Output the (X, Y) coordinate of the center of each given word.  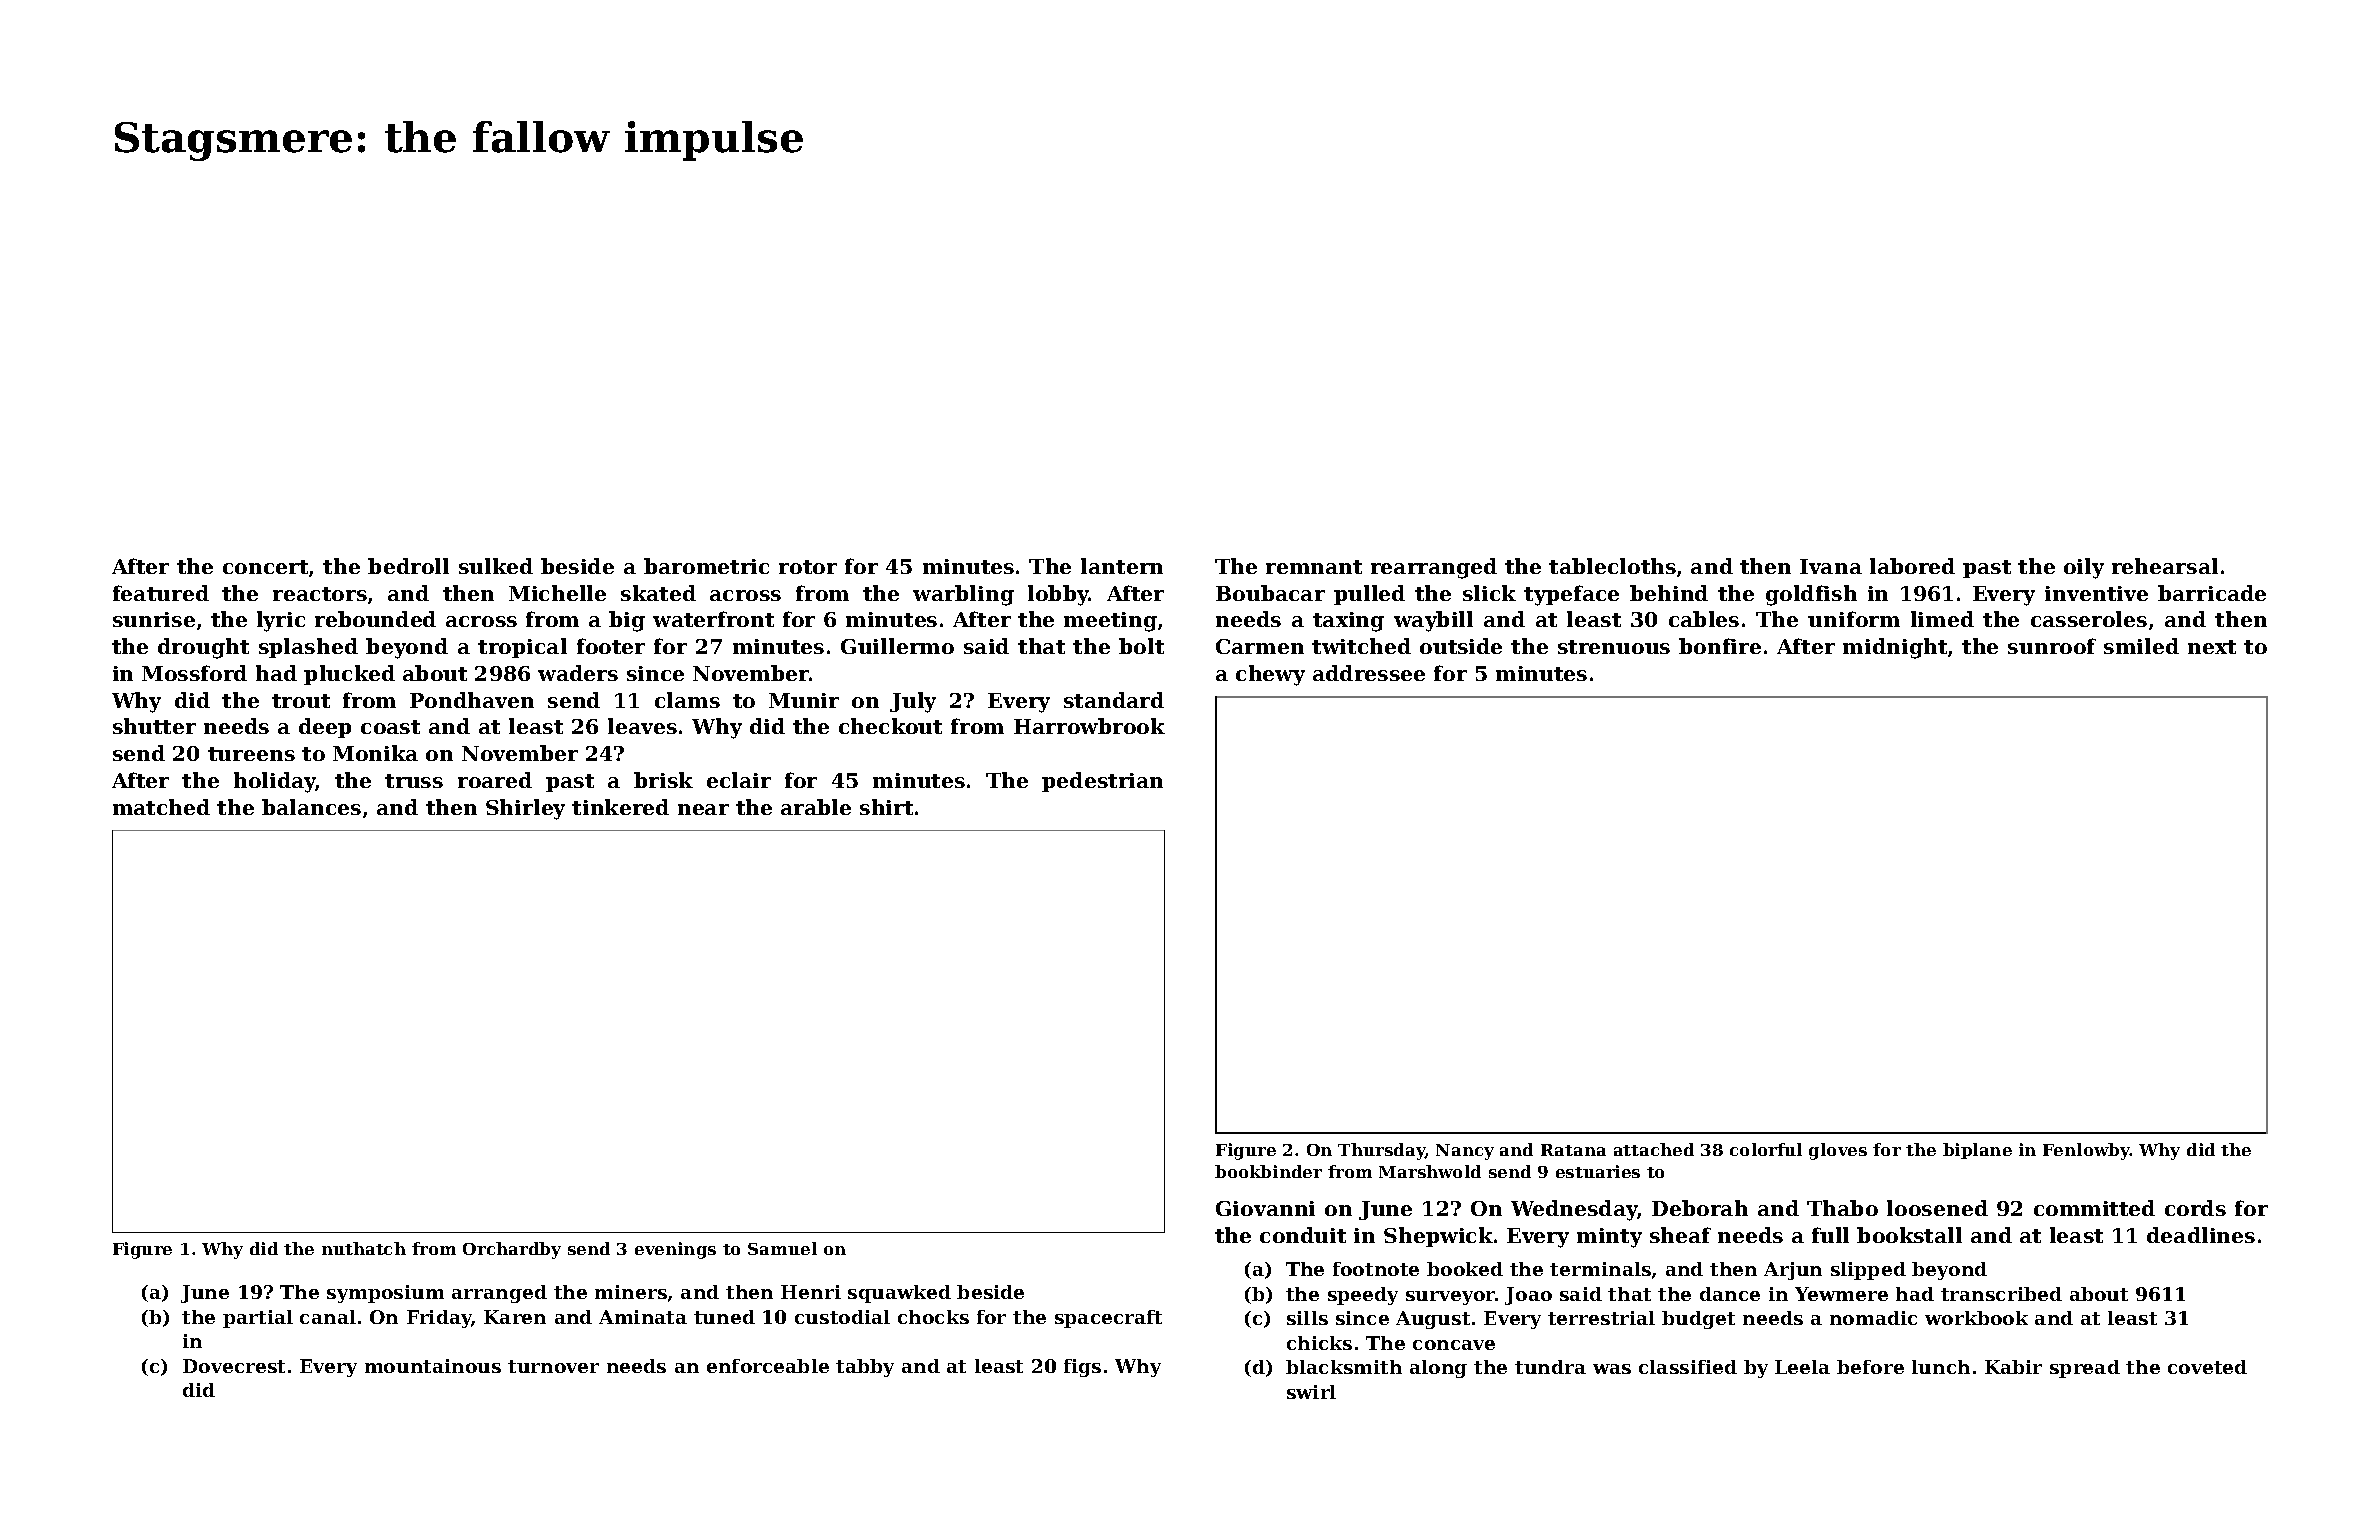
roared (495, 780)
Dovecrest (234, 1366)
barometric (706, 566)
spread (2085, 1369)
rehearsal (2165, 566)
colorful (1766, 1149)
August (1433, 1320)
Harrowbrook (1089, 726)
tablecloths (1612, 566)
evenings (675, 1250)
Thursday (1381, 1151)
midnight (1895, 648)
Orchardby (512, 1250)
